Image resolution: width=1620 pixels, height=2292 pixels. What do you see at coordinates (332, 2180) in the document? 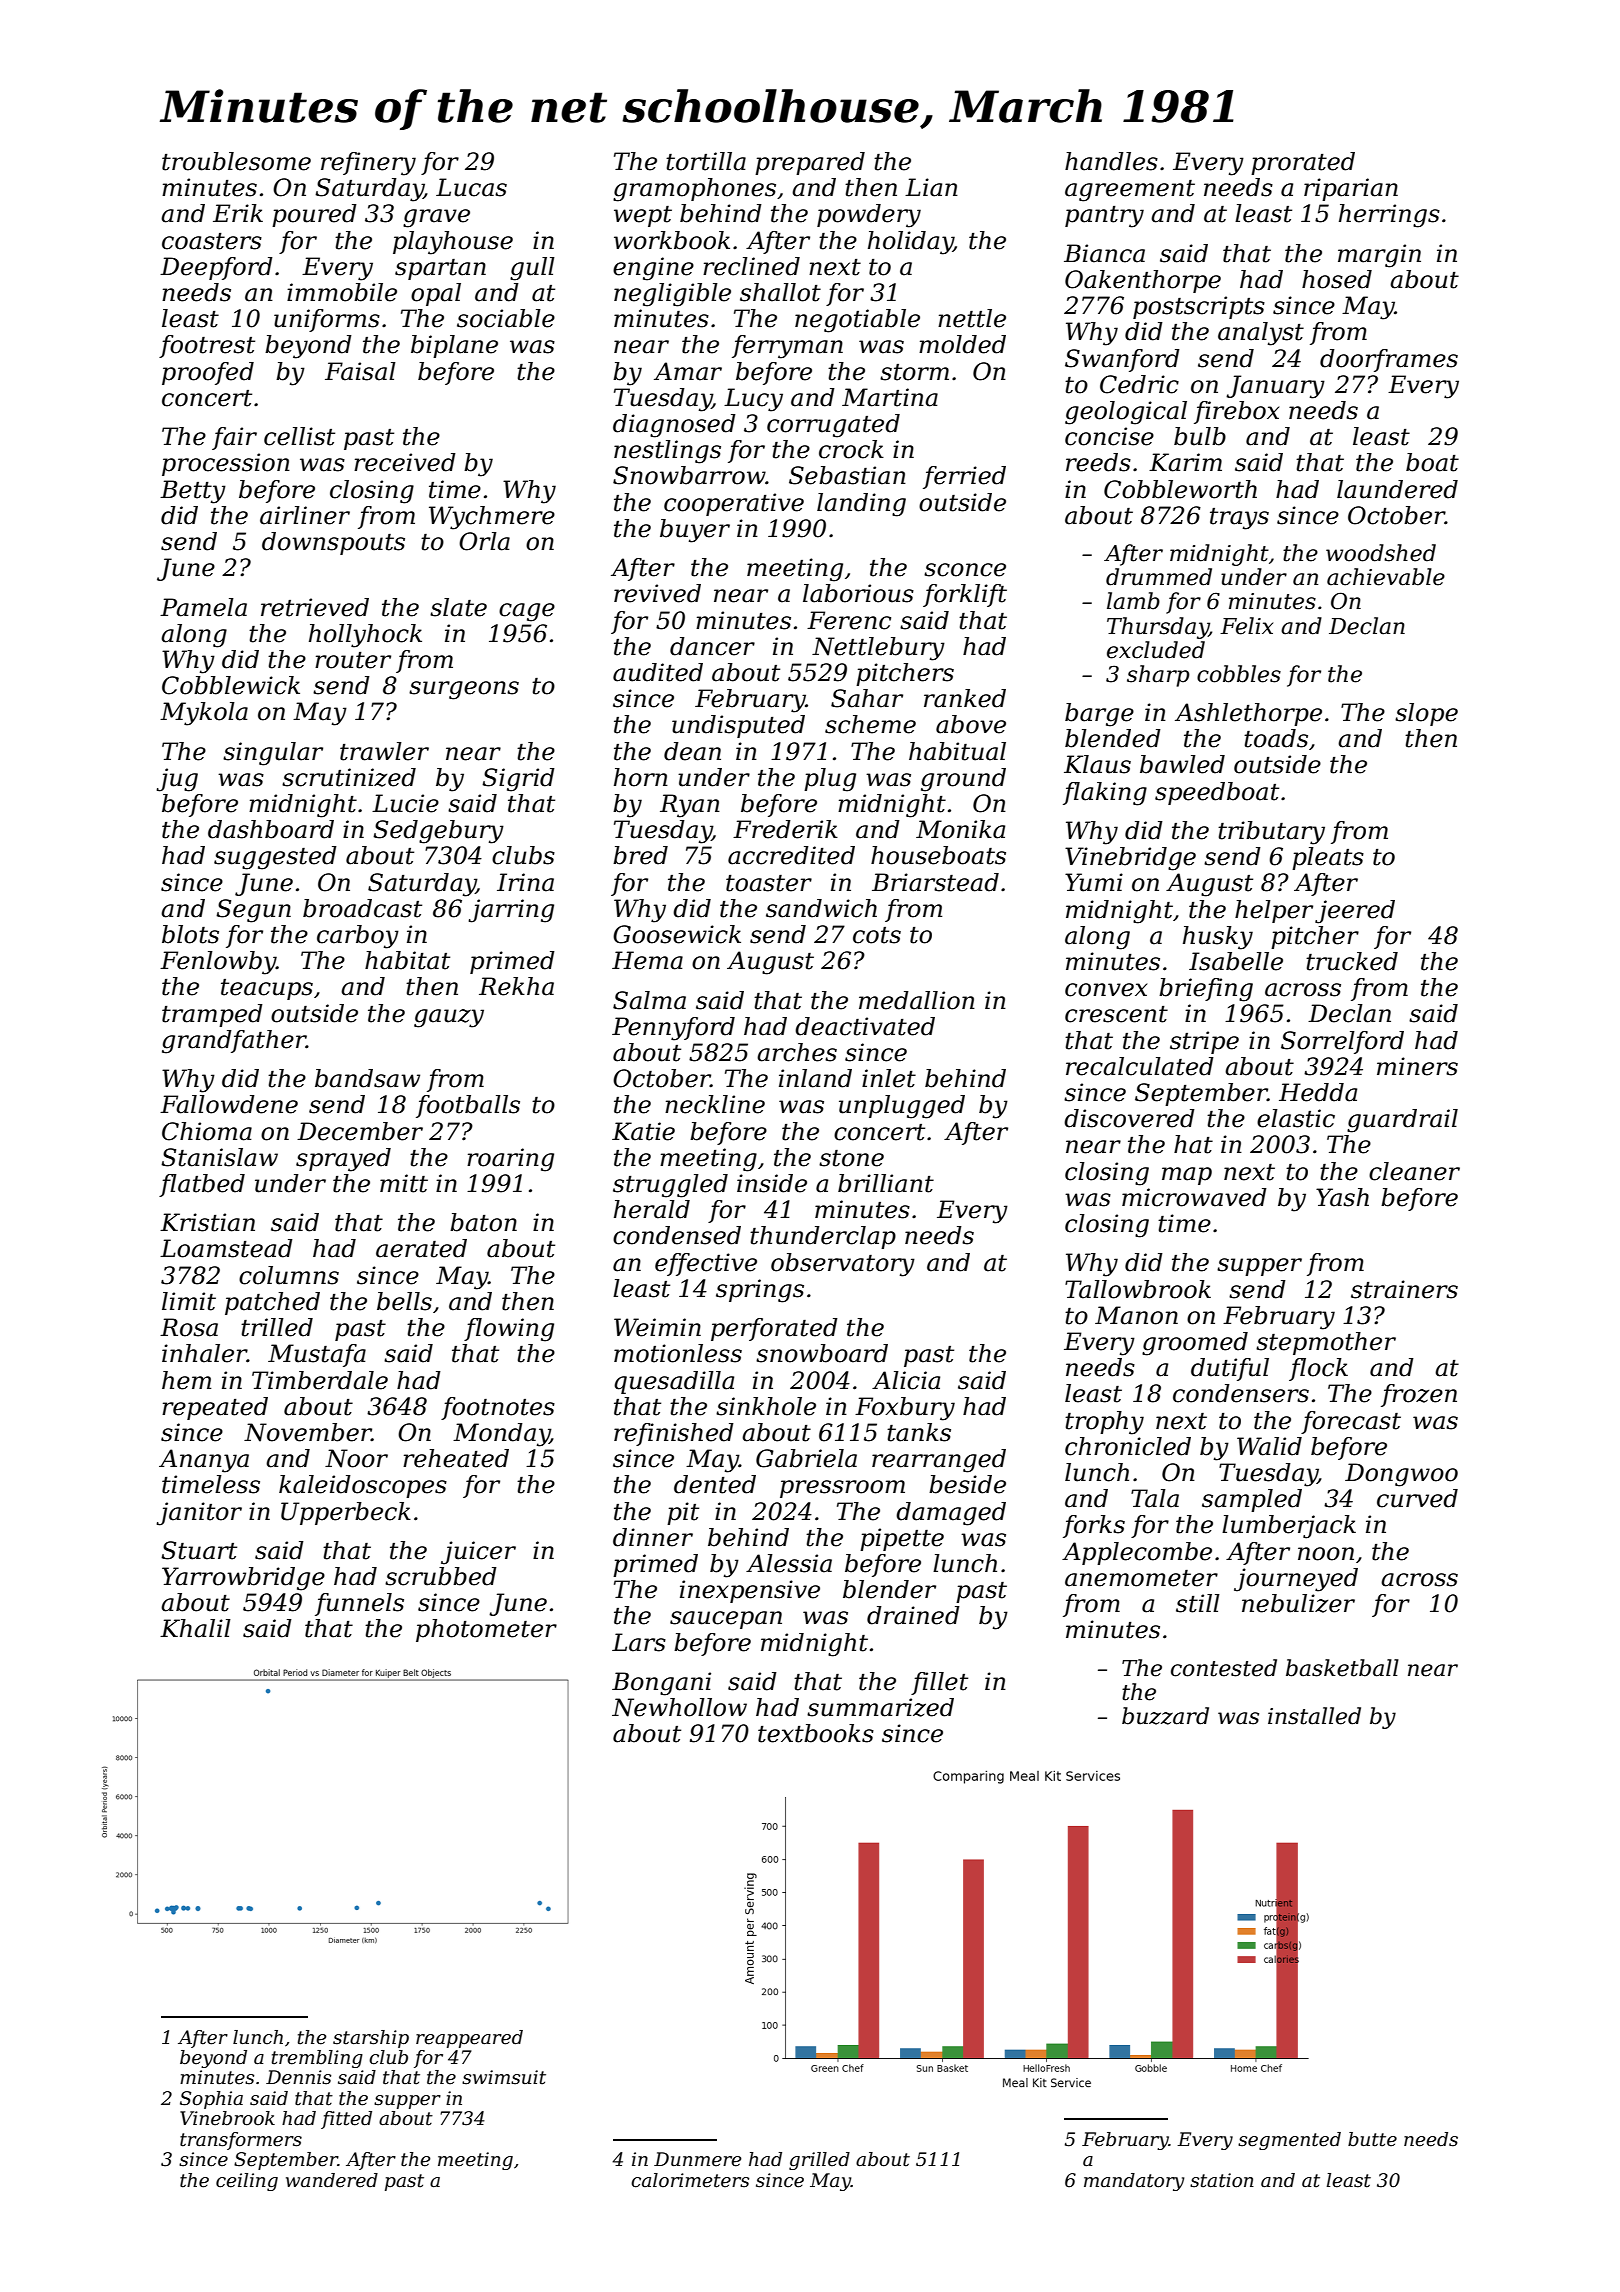
I see `wandered` at bounding box center [332, 2180].
